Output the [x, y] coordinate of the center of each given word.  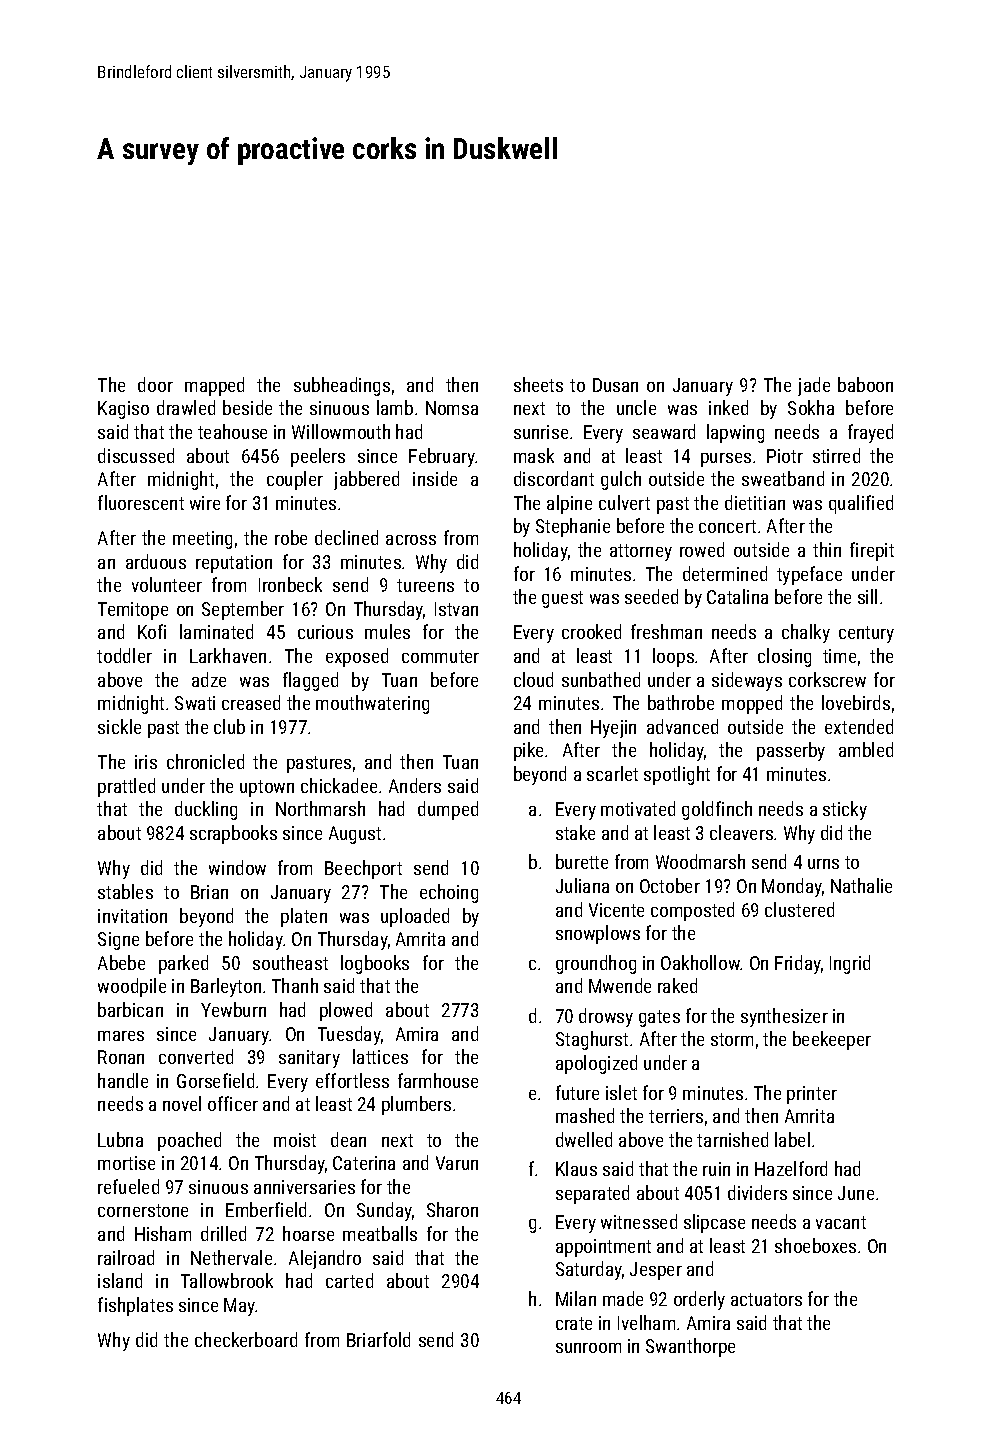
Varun [457, 1163]
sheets [538, 384]
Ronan [121, 1057]
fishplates [135, 1306]
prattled [126, 787]
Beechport [363, 869]
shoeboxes [815, 1245]
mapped [214, 386]
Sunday [384, 1211]
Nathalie [861, 885]
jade [814, 386]
